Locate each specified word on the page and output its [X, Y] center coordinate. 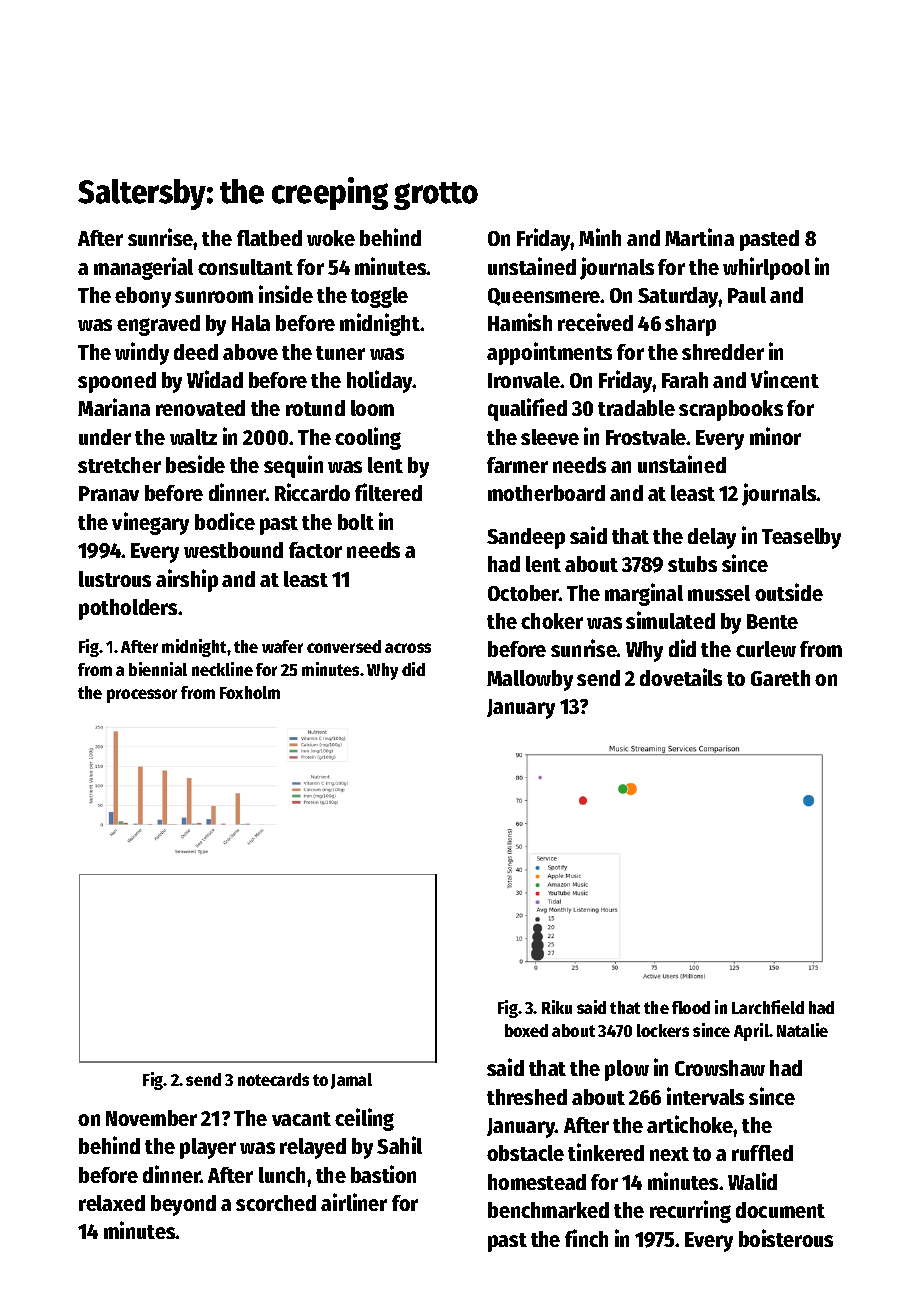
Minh [600, 237]
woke [331, 238]
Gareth [780, 678]
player [208, 1148]
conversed [344, 646]
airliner [354, 1202]
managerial [143, 268]
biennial [158, 669]
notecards [273, 1079]
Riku [557, 1007]
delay [712, 538]
